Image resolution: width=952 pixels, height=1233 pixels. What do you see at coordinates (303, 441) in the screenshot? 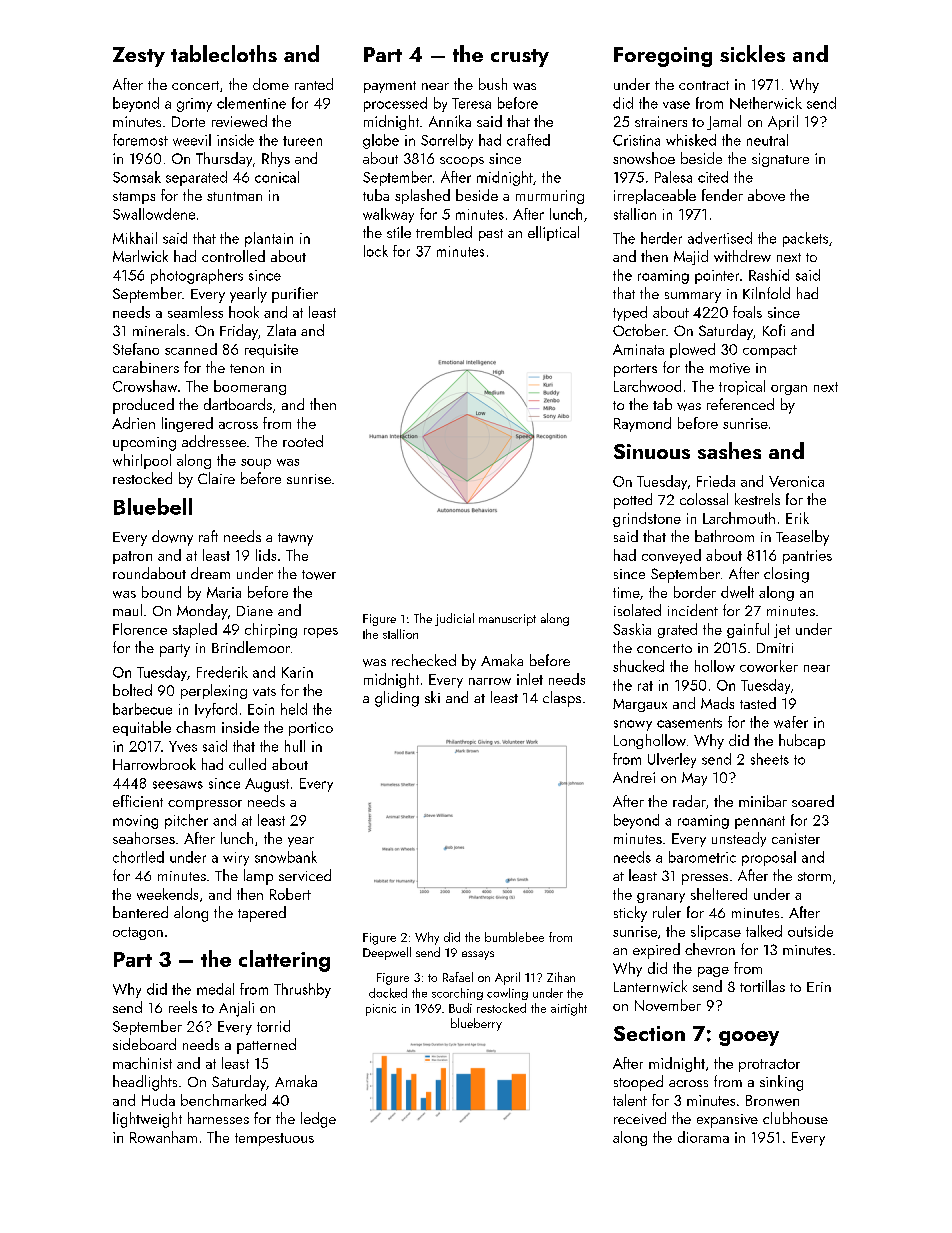
I see `rooted` at bounding box center [303, 441].
